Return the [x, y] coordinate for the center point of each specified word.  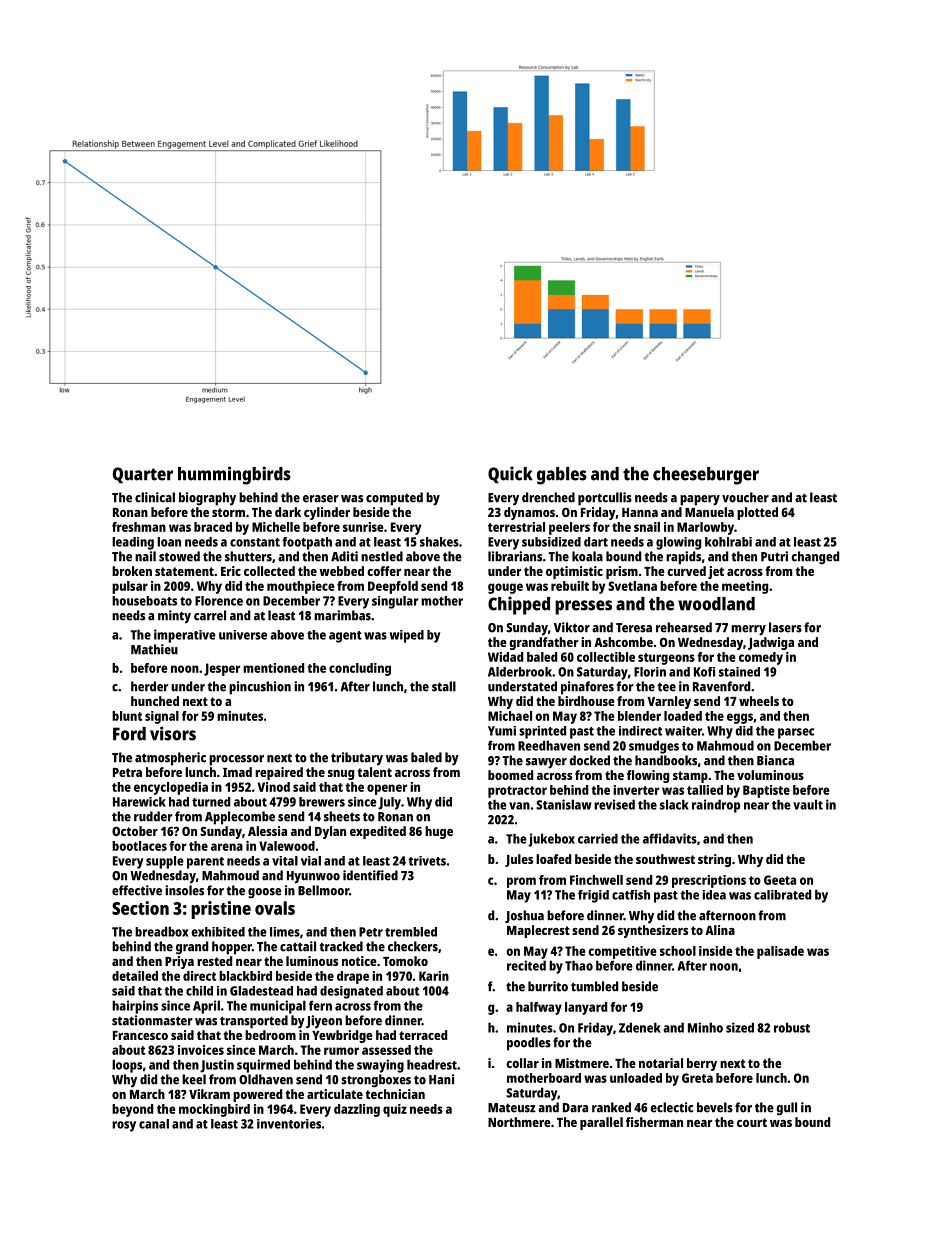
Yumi [502, 731]
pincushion [260, 688]
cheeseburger [706, 476]
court [752, 1122]
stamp [690, 777]
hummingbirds [234, 475]
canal [154, 1124]
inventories [289, 1124]
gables [562, 476]
